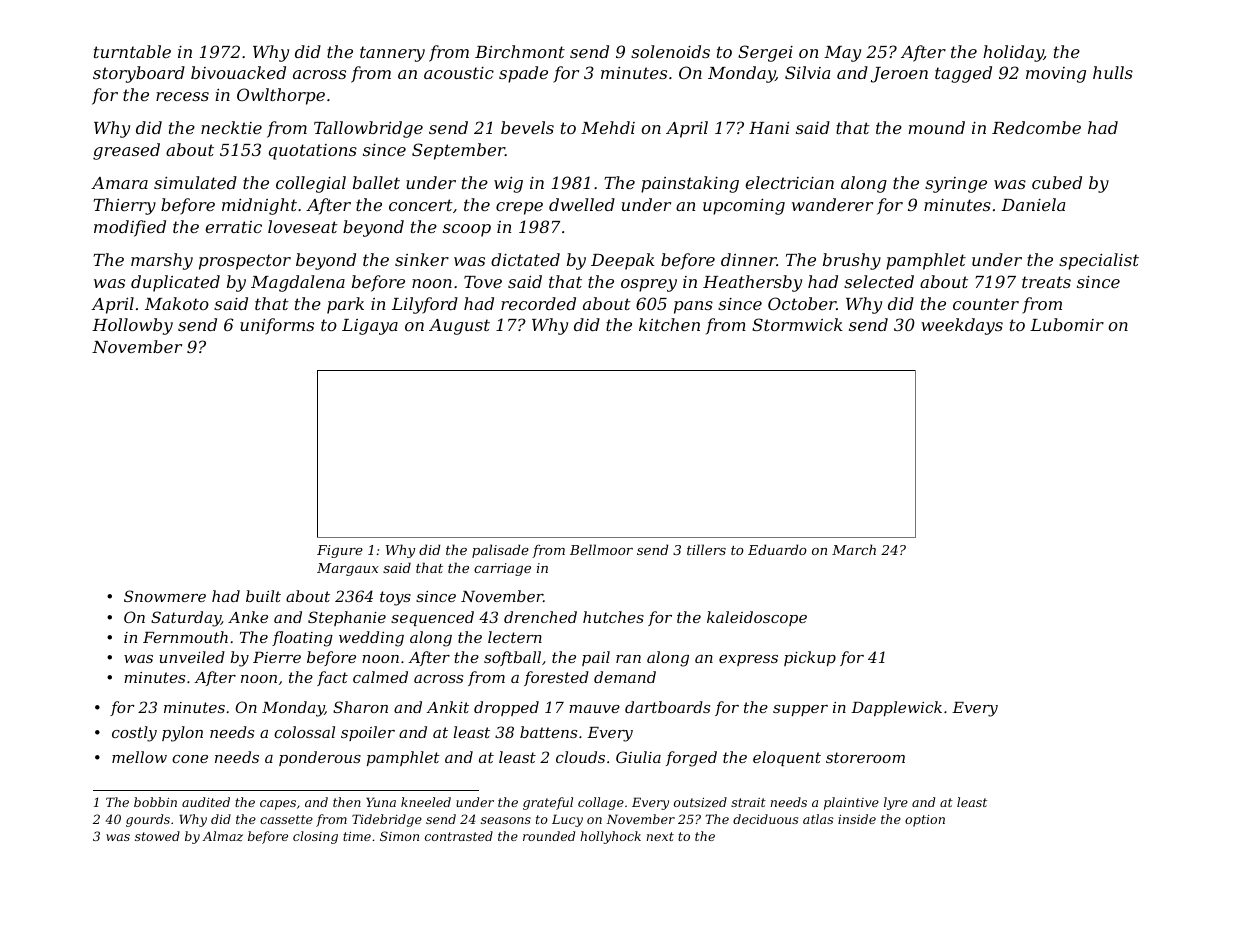 This document has height=952, width=1233. What do you see at coordinates (192, 657) in the document?
I see `unveiled` at bounding box center [192, 657].
